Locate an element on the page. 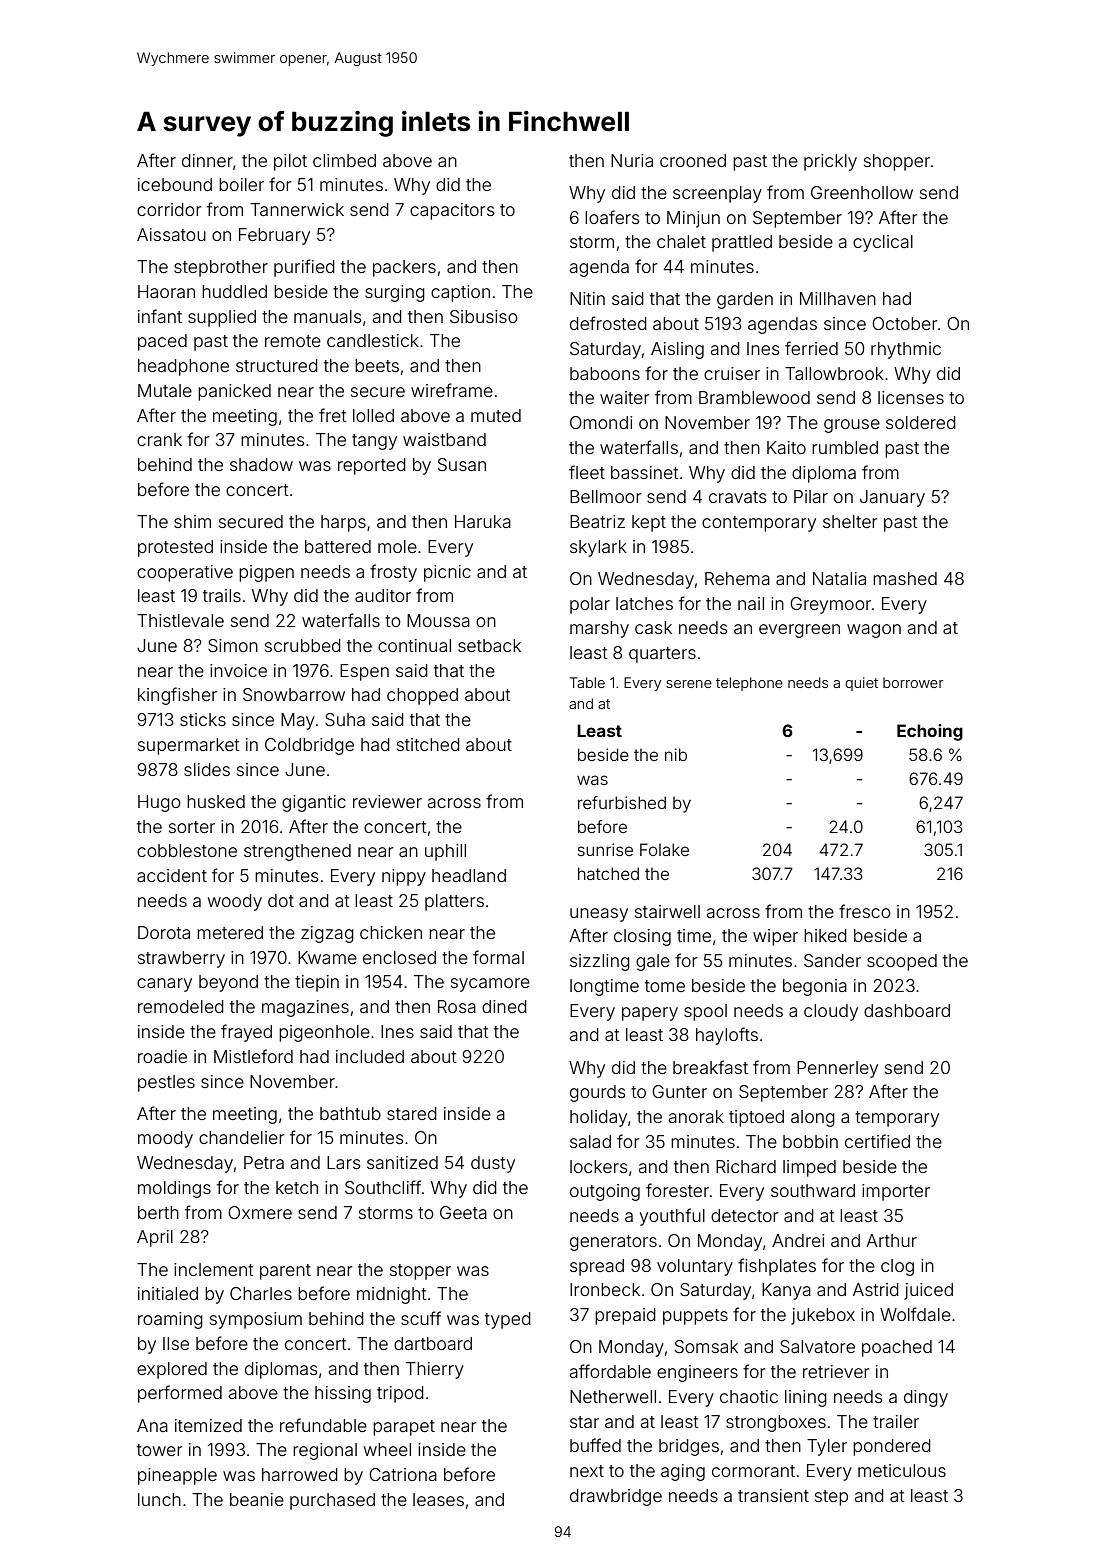 The image size is (1108, 1567). beanie is located at coordinates (257, 1499).
